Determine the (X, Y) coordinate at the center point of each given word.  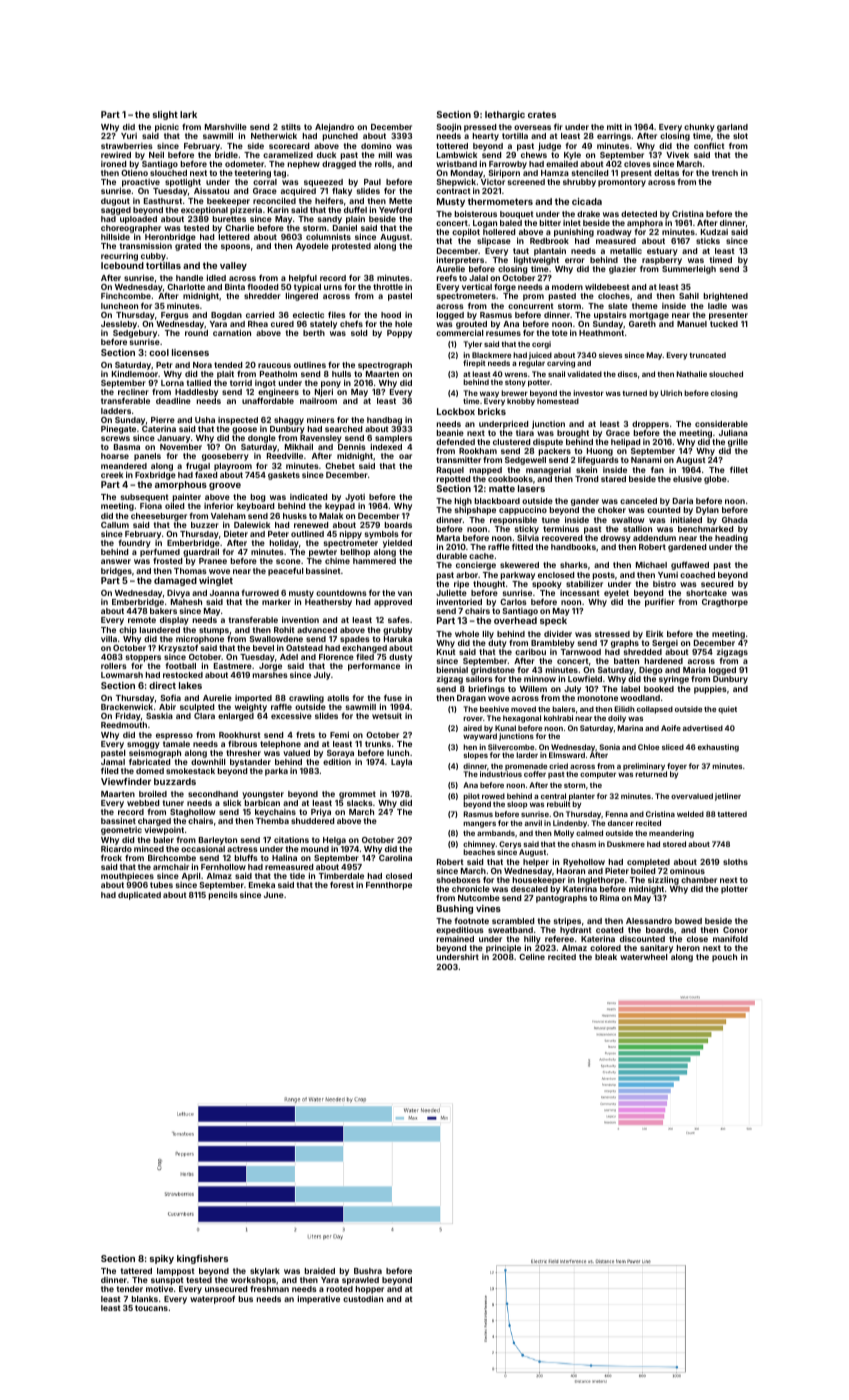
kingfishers (202, 1259)
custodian (363, 1298)
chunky (699, 128)
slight (165, 115)
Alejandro (334, 127)
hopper (370, 1290)
